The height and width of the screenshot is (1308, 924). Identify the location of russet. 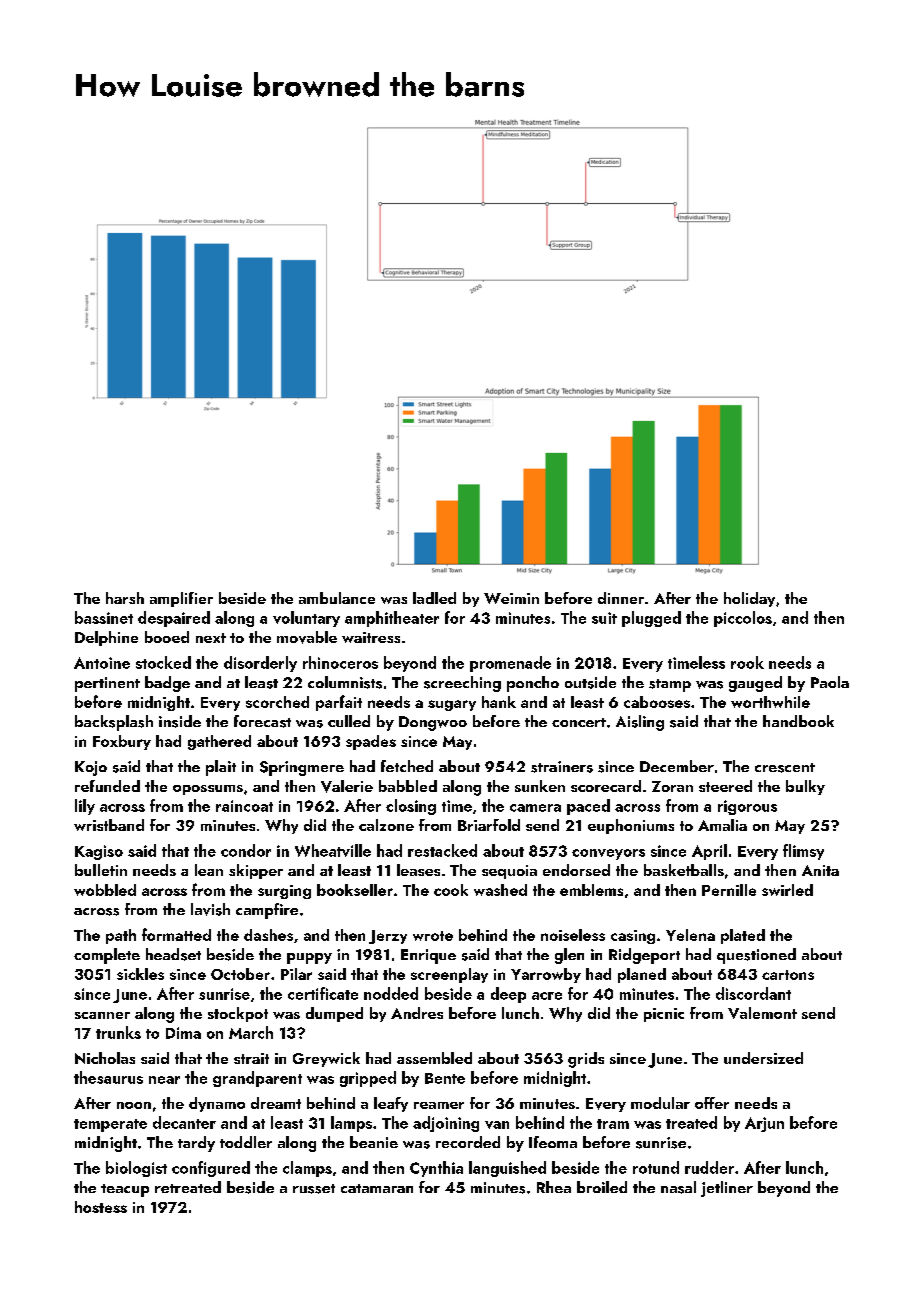
(314, 1189).
